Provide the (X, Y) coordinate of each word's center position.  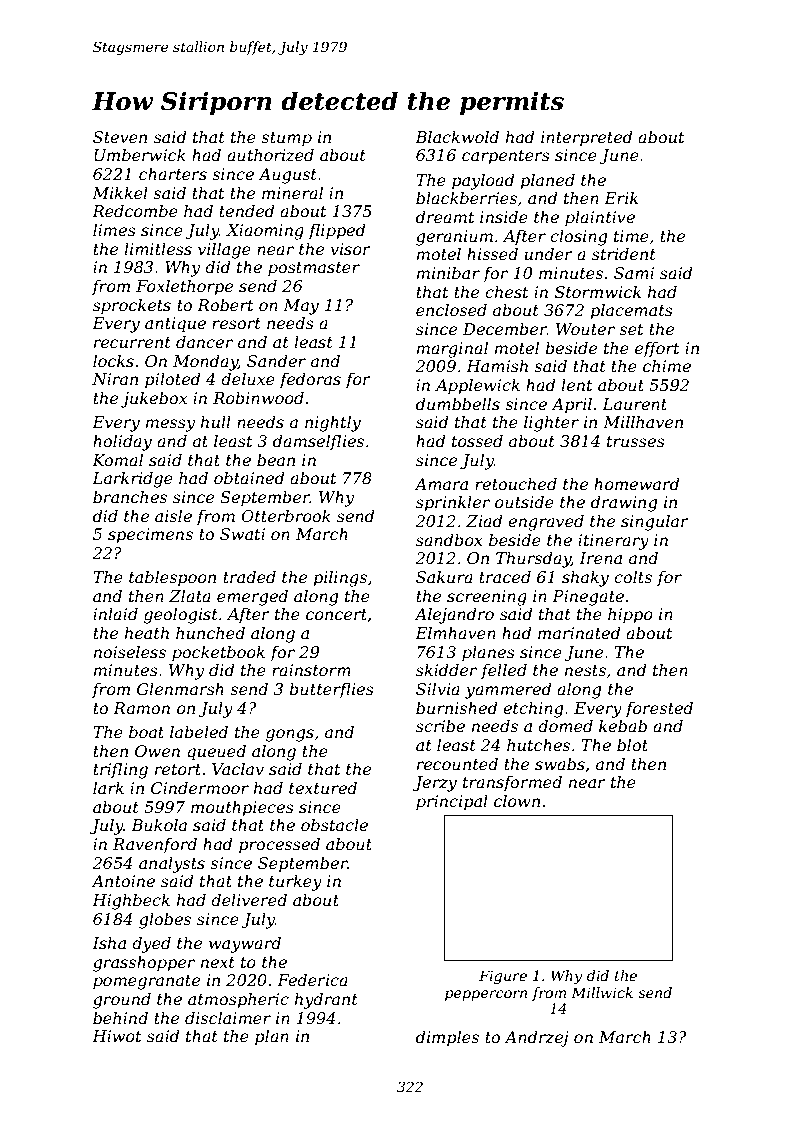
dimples (447, 1038)
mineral (292, 192)
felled (504, 671)
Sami (634, 273)
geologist (181, 615)
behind (120, 1017)
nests (585, 670)
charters (173, 174)
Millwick (602, 992)
